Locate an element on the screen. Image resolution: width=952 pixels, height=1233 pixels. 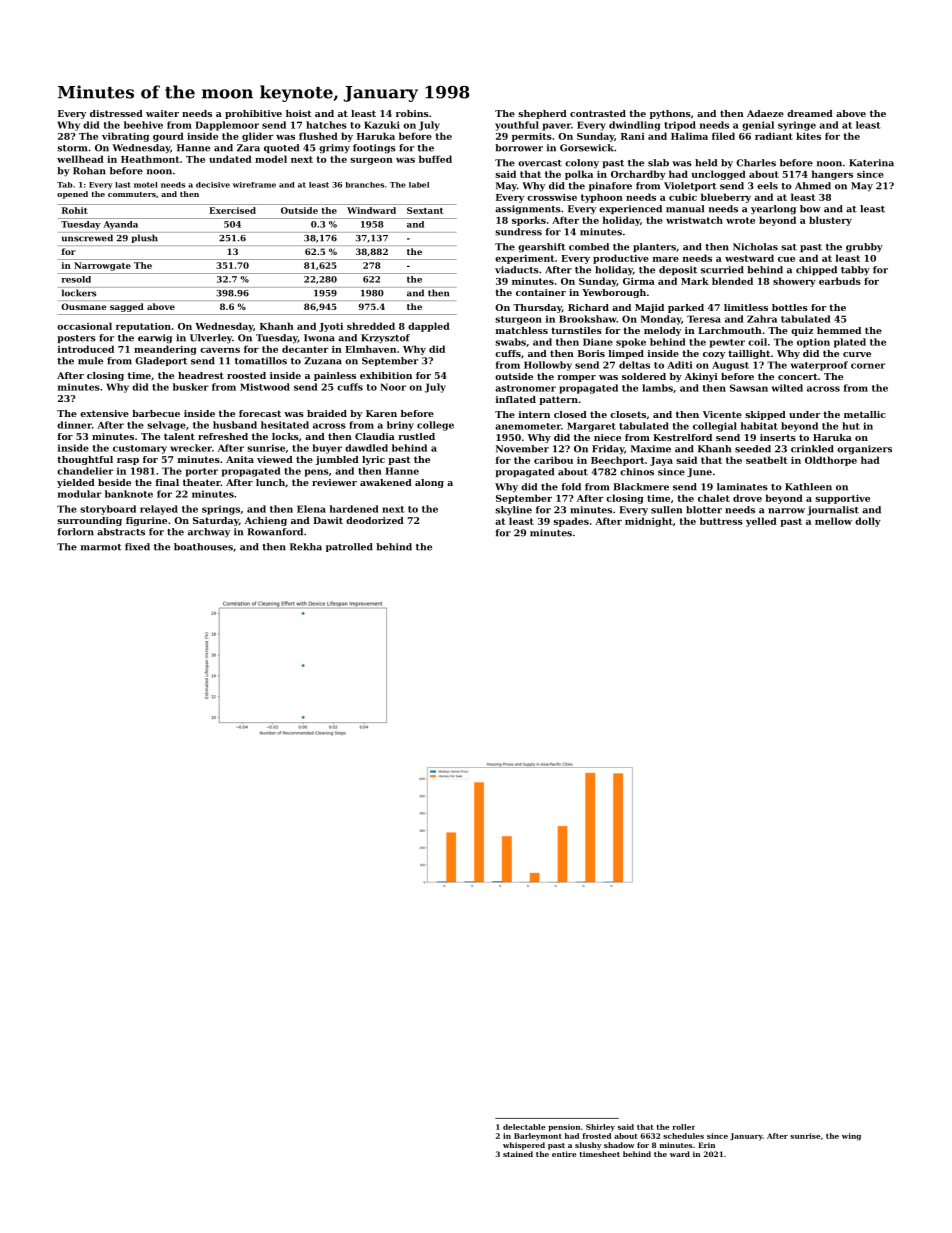
braided is located at coordinates (327, 413).
